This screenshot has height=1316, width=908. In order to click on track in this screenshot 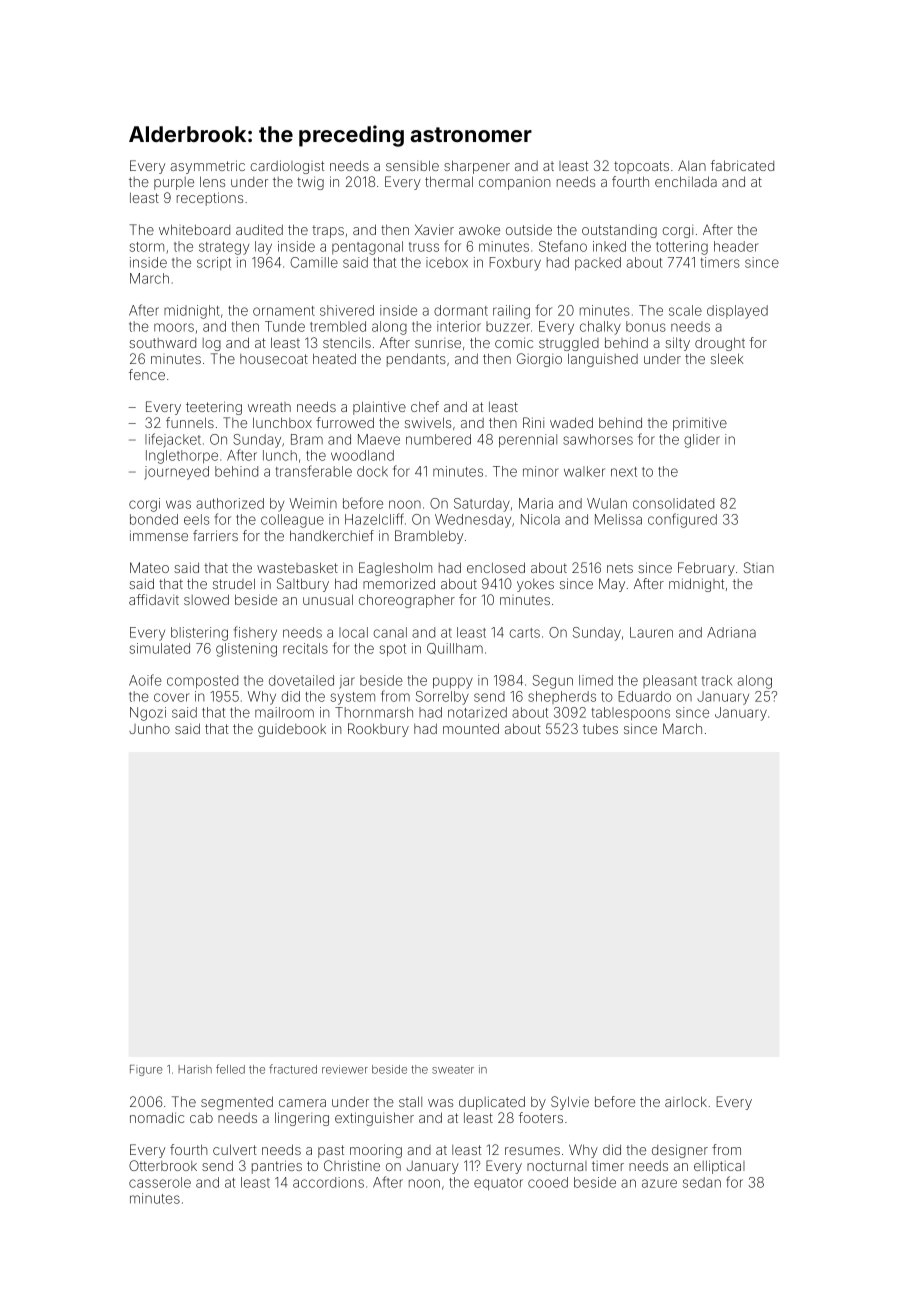, I will do `click(717, 680)`.
